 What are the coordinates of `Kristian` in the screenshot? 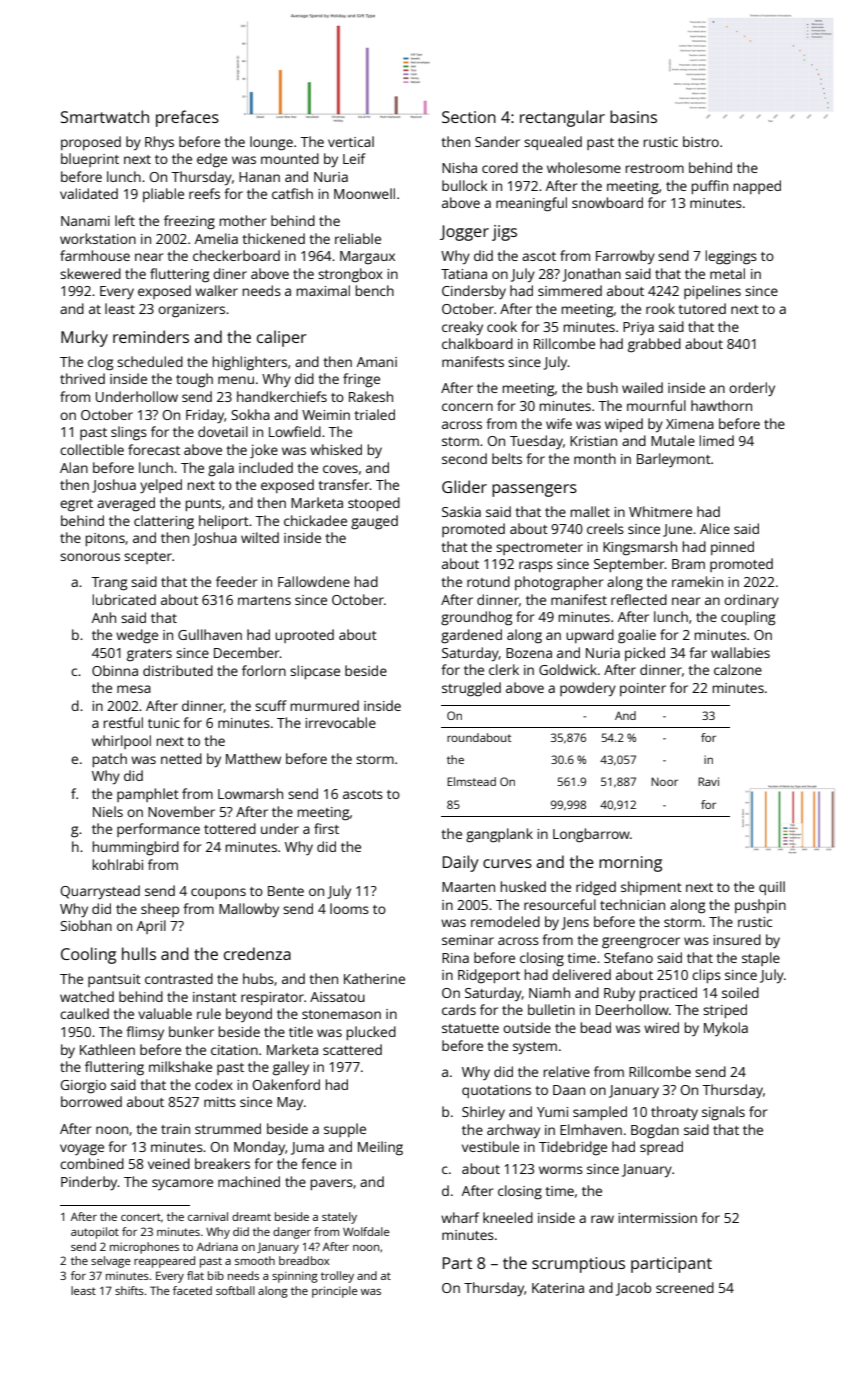 It's located at (593, 441).
